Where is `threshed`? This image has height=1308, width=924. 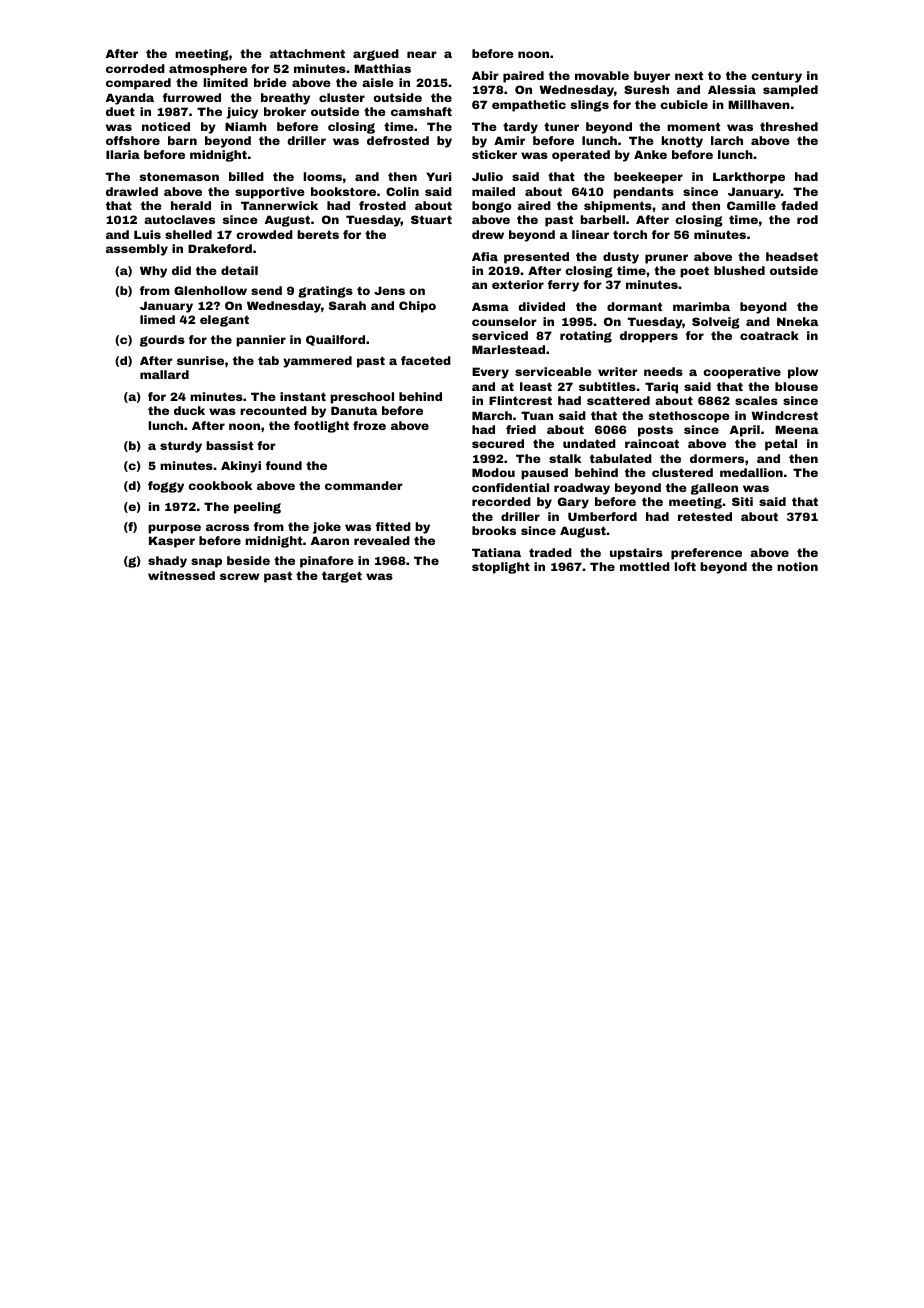
threshed is located at coordinates (789, 126).
